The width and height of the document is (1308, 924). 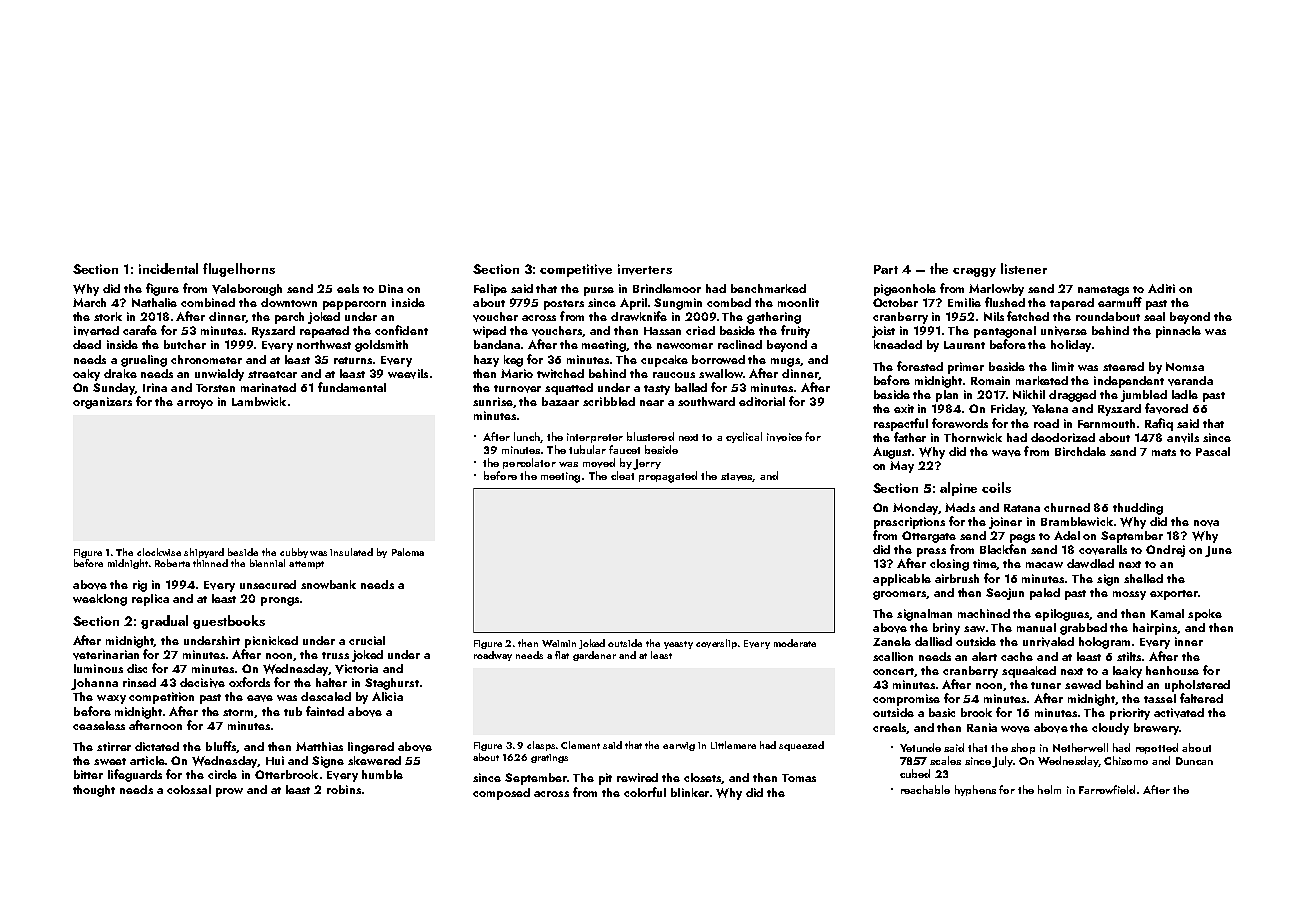 I want to click on tasty, so click(x=657, y=390).
